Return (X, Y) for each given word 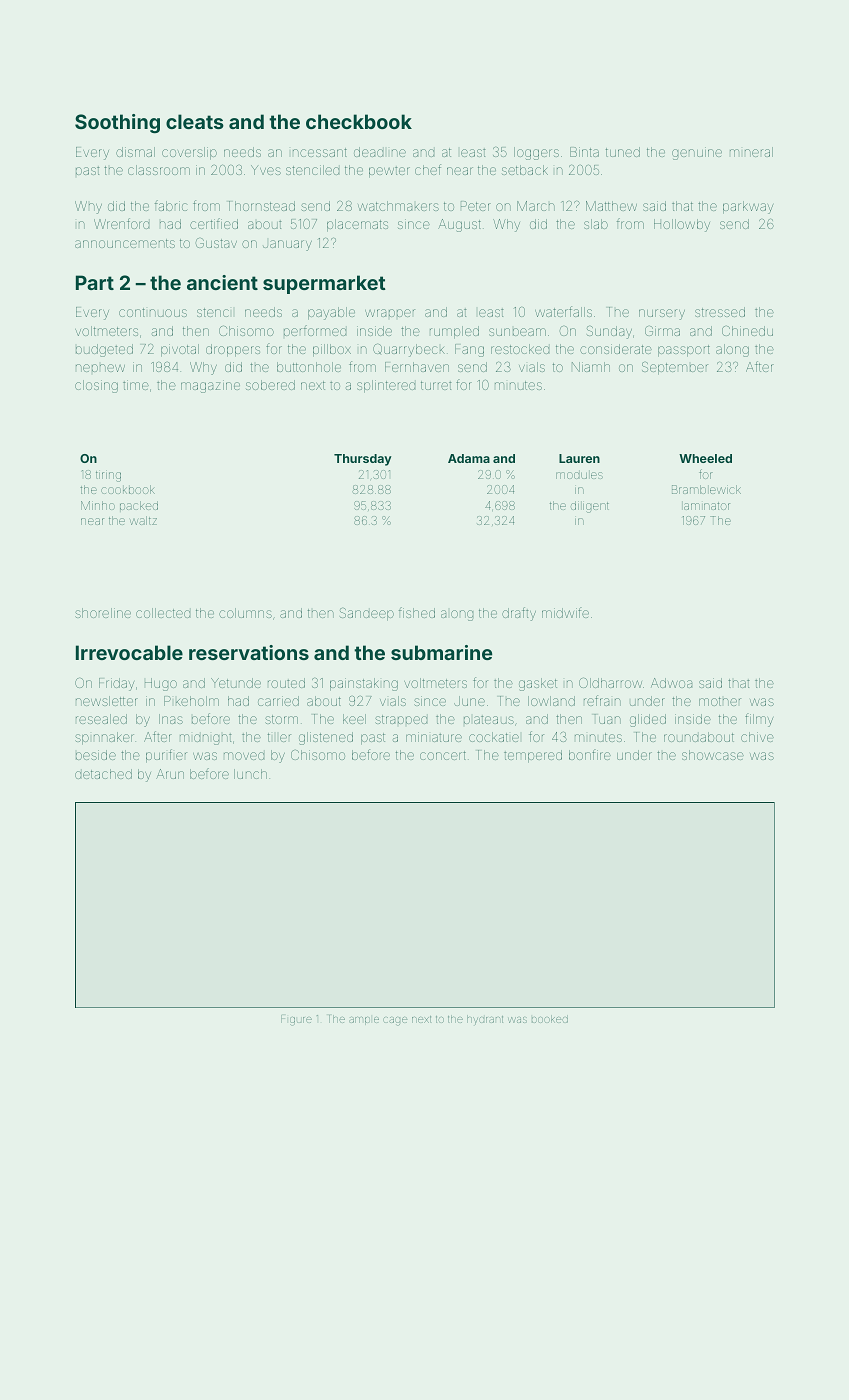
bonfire (590, 754)
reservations (249, 652)
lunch (250, 774)
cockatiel (494, 737)
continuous (153, 312)
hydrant (485, 1020)
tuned (623, 152)
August (459, 225)
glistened (326, 738)
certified (214, 223)
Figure (296, 1020)
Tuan (607, 719)
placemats (357, 225)
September (675, 368)
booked (550, 1019)
